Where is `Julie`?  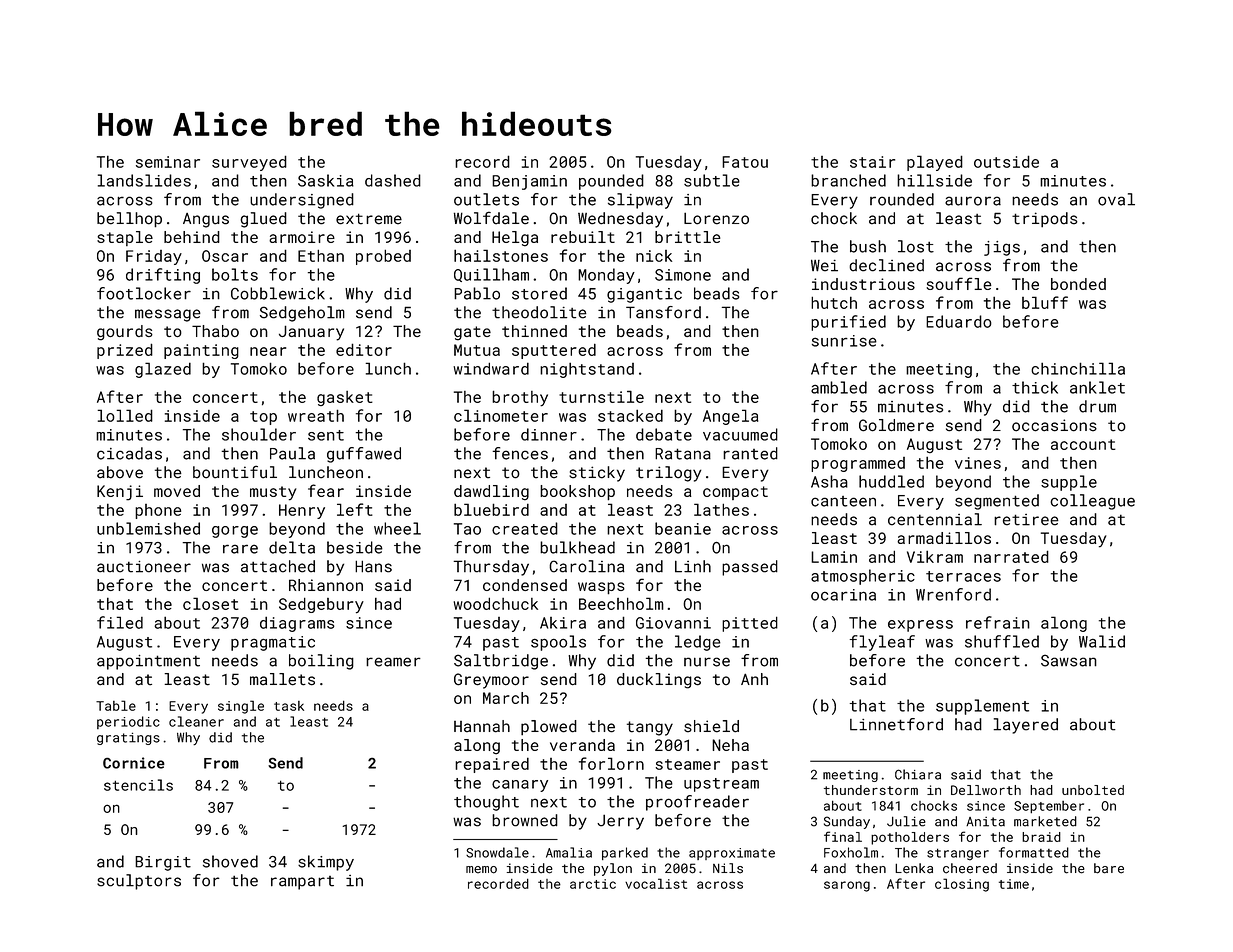
Julie is located at coordinates (906, 821).
